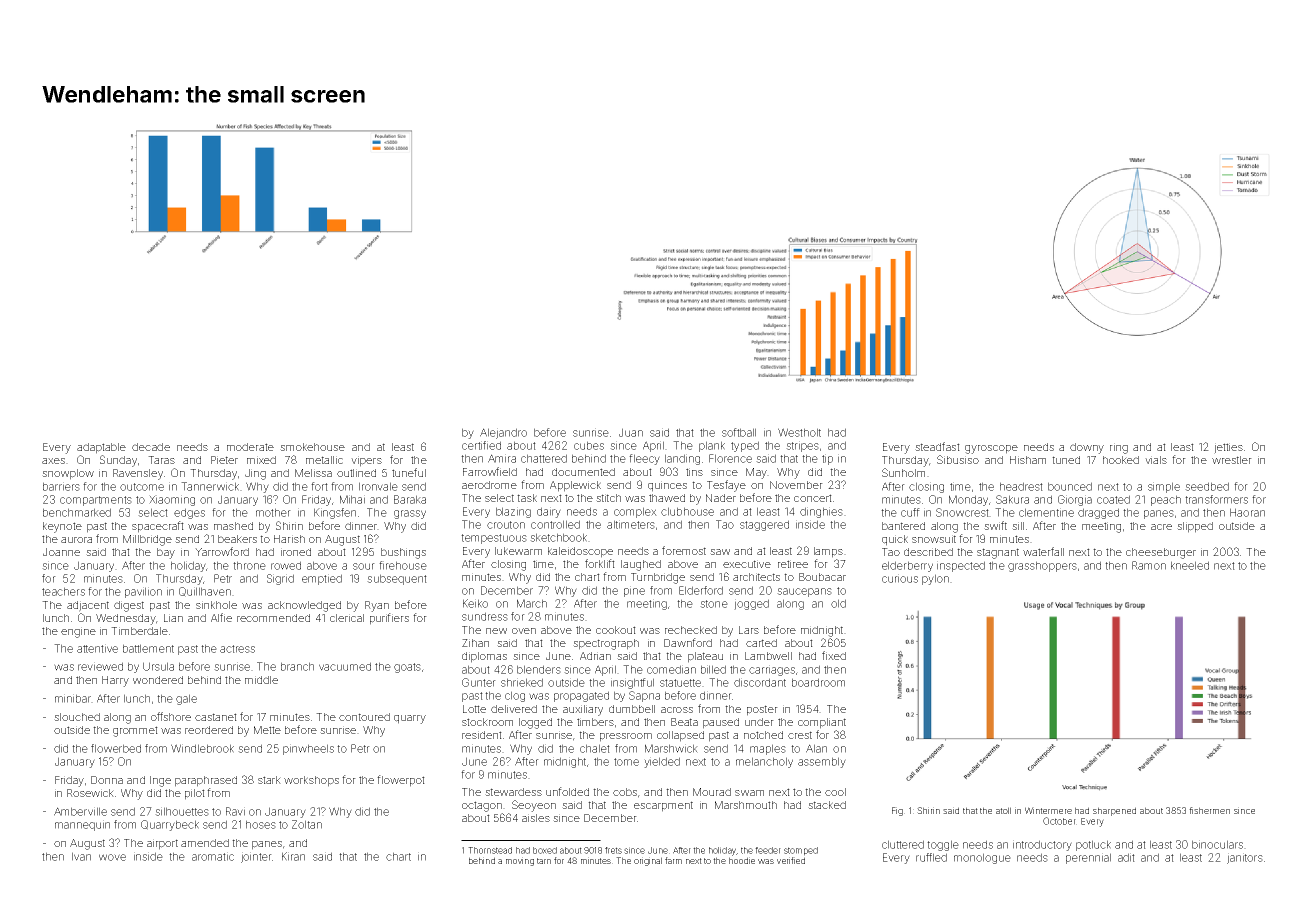 The width and height of the page is (1308, 924). Describe the element at coordinates (763, 735) in the page. I see `notched` at that location.
